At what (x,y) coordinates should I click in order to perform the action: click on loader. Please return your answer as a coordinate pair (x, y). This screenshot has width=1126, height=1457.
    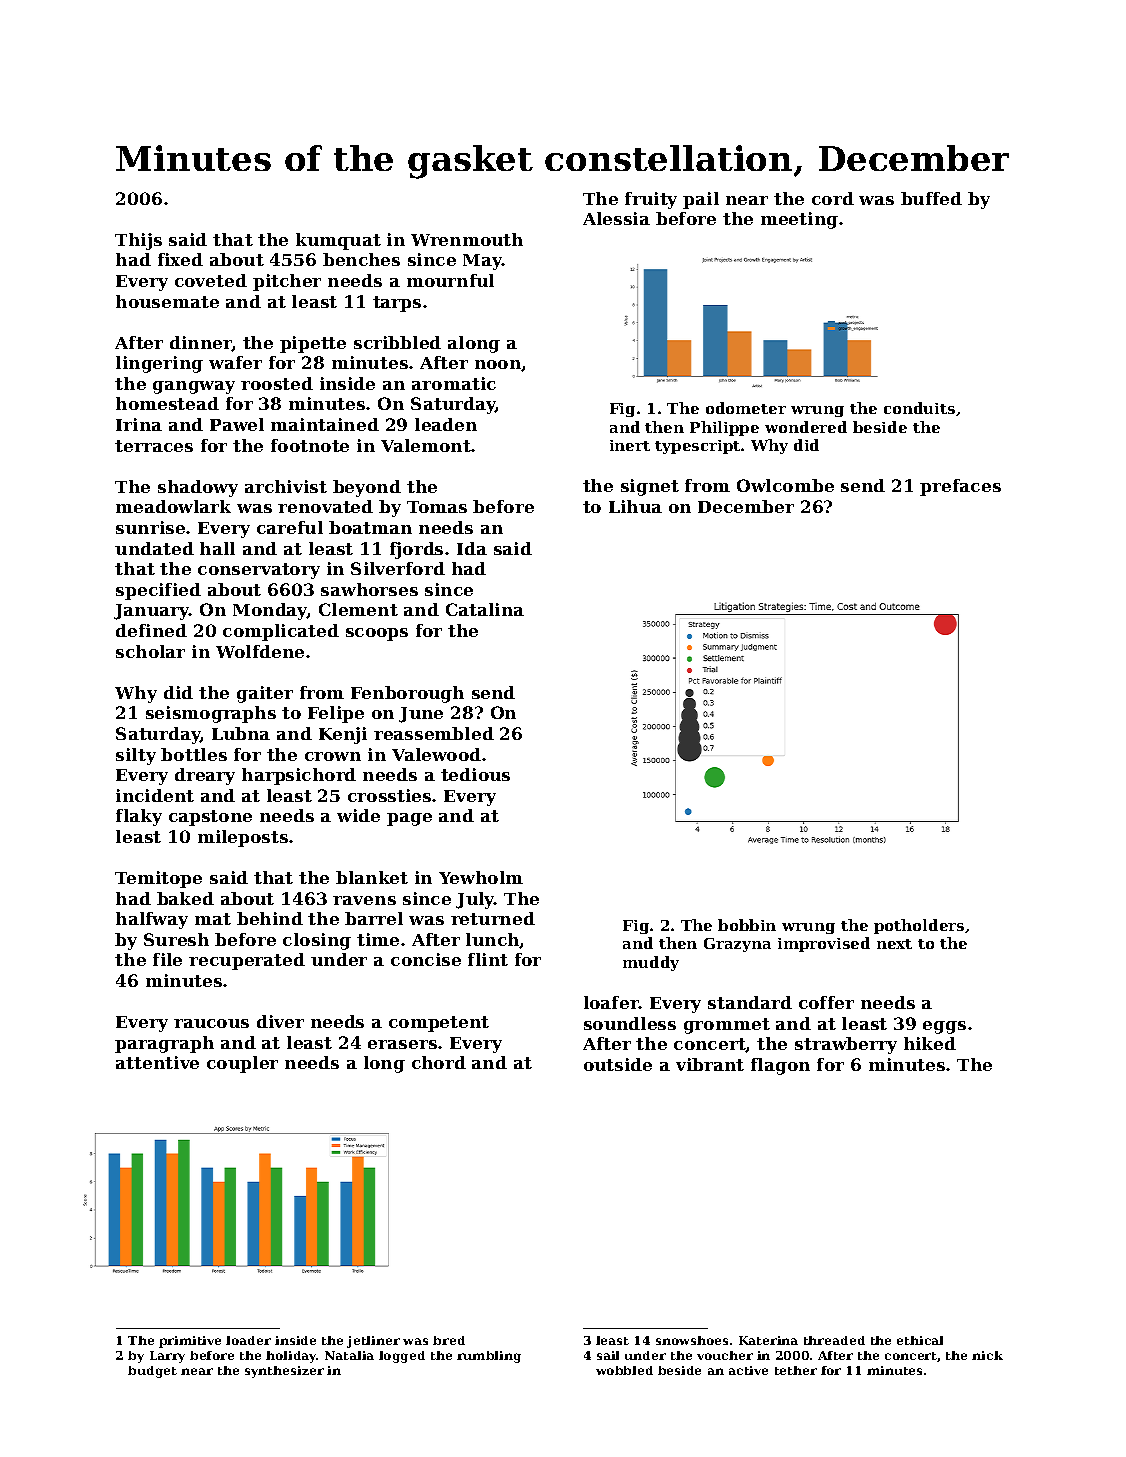
    Looking at the image, I should click on (248, 1340).
